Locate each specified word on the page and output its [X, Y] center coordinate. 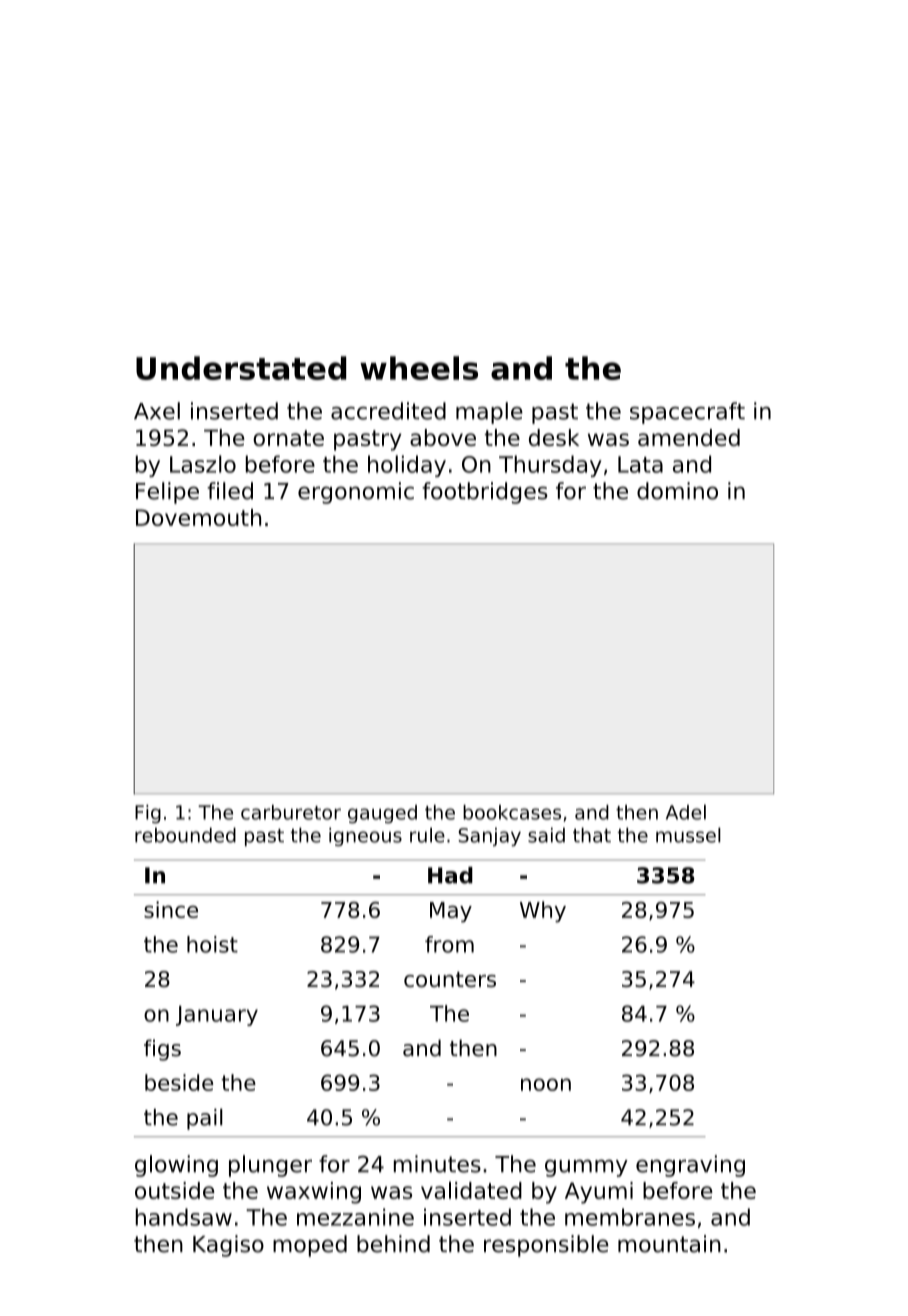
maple [489, 413]
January [217, 1016]
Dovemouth [198, 517]
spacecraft [687, 413]
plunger [270, 1166]
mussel [688, 835]
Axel [157, 411]
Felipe [167, 493]
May [451, 912]
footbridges [485, 493]
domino [677, 491]
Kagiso [228, 1246]
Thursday [550, 466]
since [171, 909]
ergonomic [356, 493]
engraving [690, 1166]
